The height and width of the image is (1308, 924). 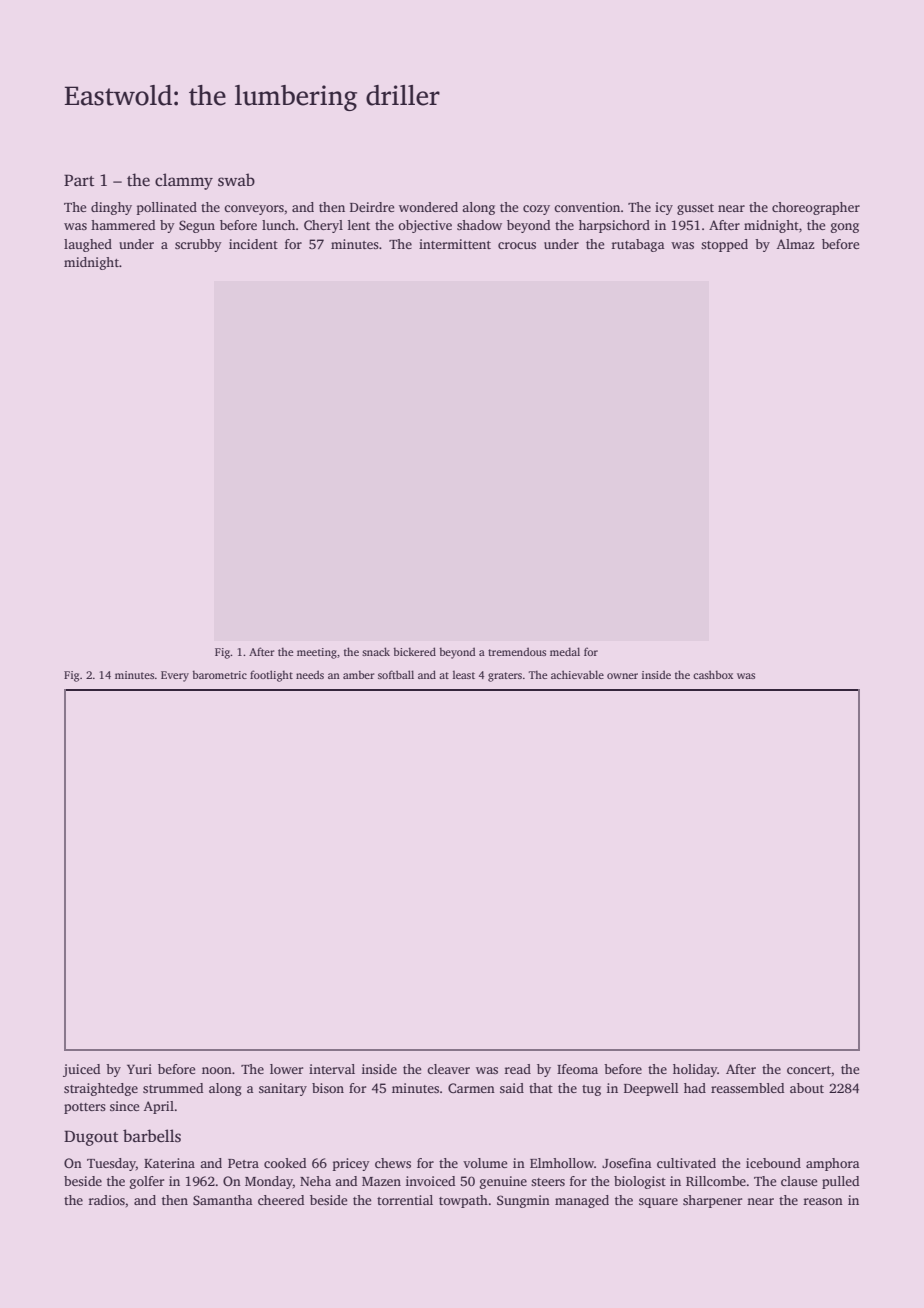 What do you see at coordinates (223, 1200) in the image?
I see `Samantha` at bounding box center [223, 1200].
